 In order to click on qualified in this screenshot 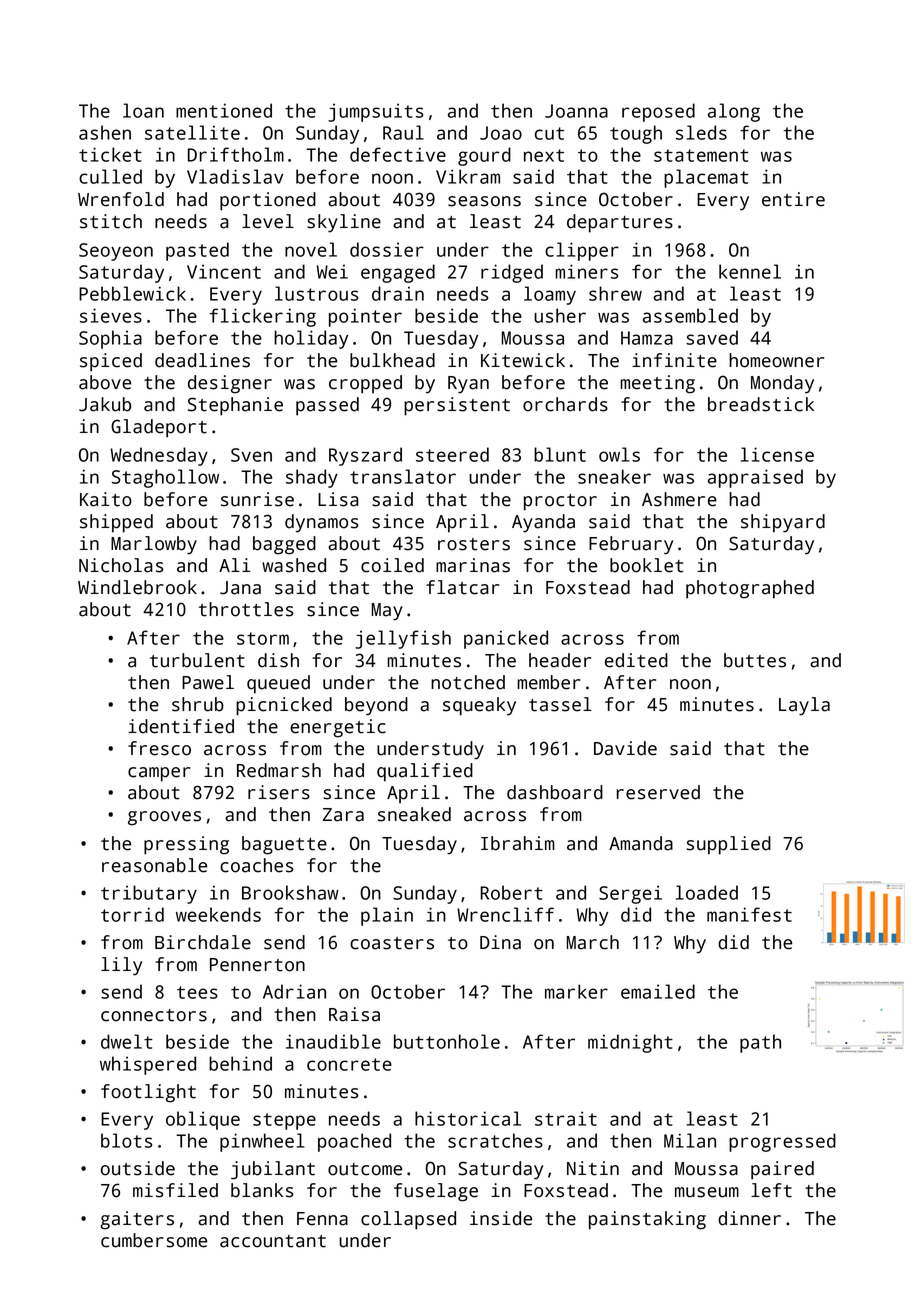, I will do `click(425, 772)`.
